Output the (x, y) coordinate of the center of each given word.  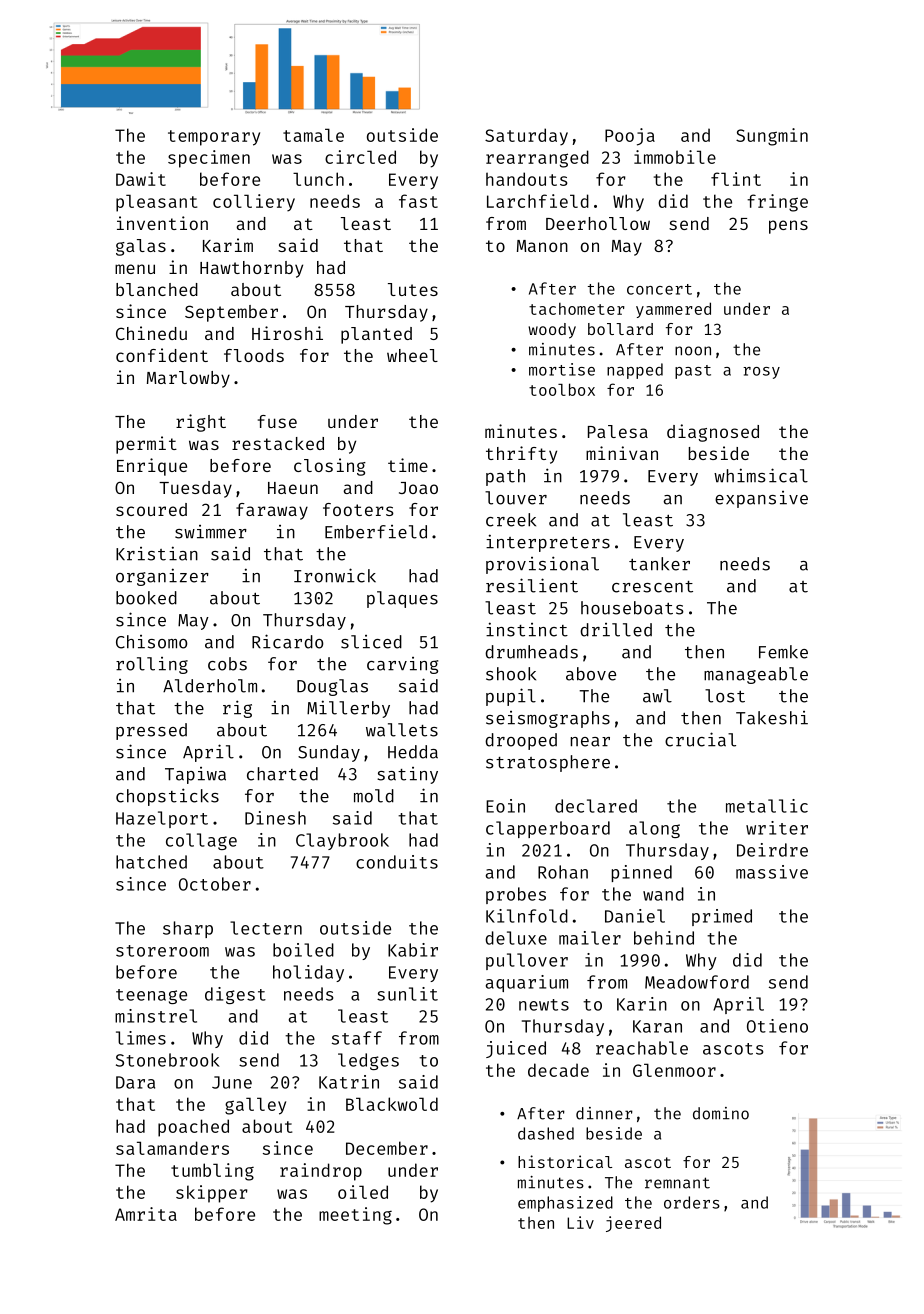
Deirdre (772, 850)
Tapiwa (195, 775)
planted (376, 335)
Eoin (505, 806)
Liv (580, 1222)
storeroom (162, 951)
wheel (412, 355)
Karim (228, 245)
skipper (212, 1194)
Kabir (413, 950)
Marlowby (188, 379)
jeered (633, 1224)
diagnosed (713, 433)
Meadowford (697, 982)
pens (788, 227)
